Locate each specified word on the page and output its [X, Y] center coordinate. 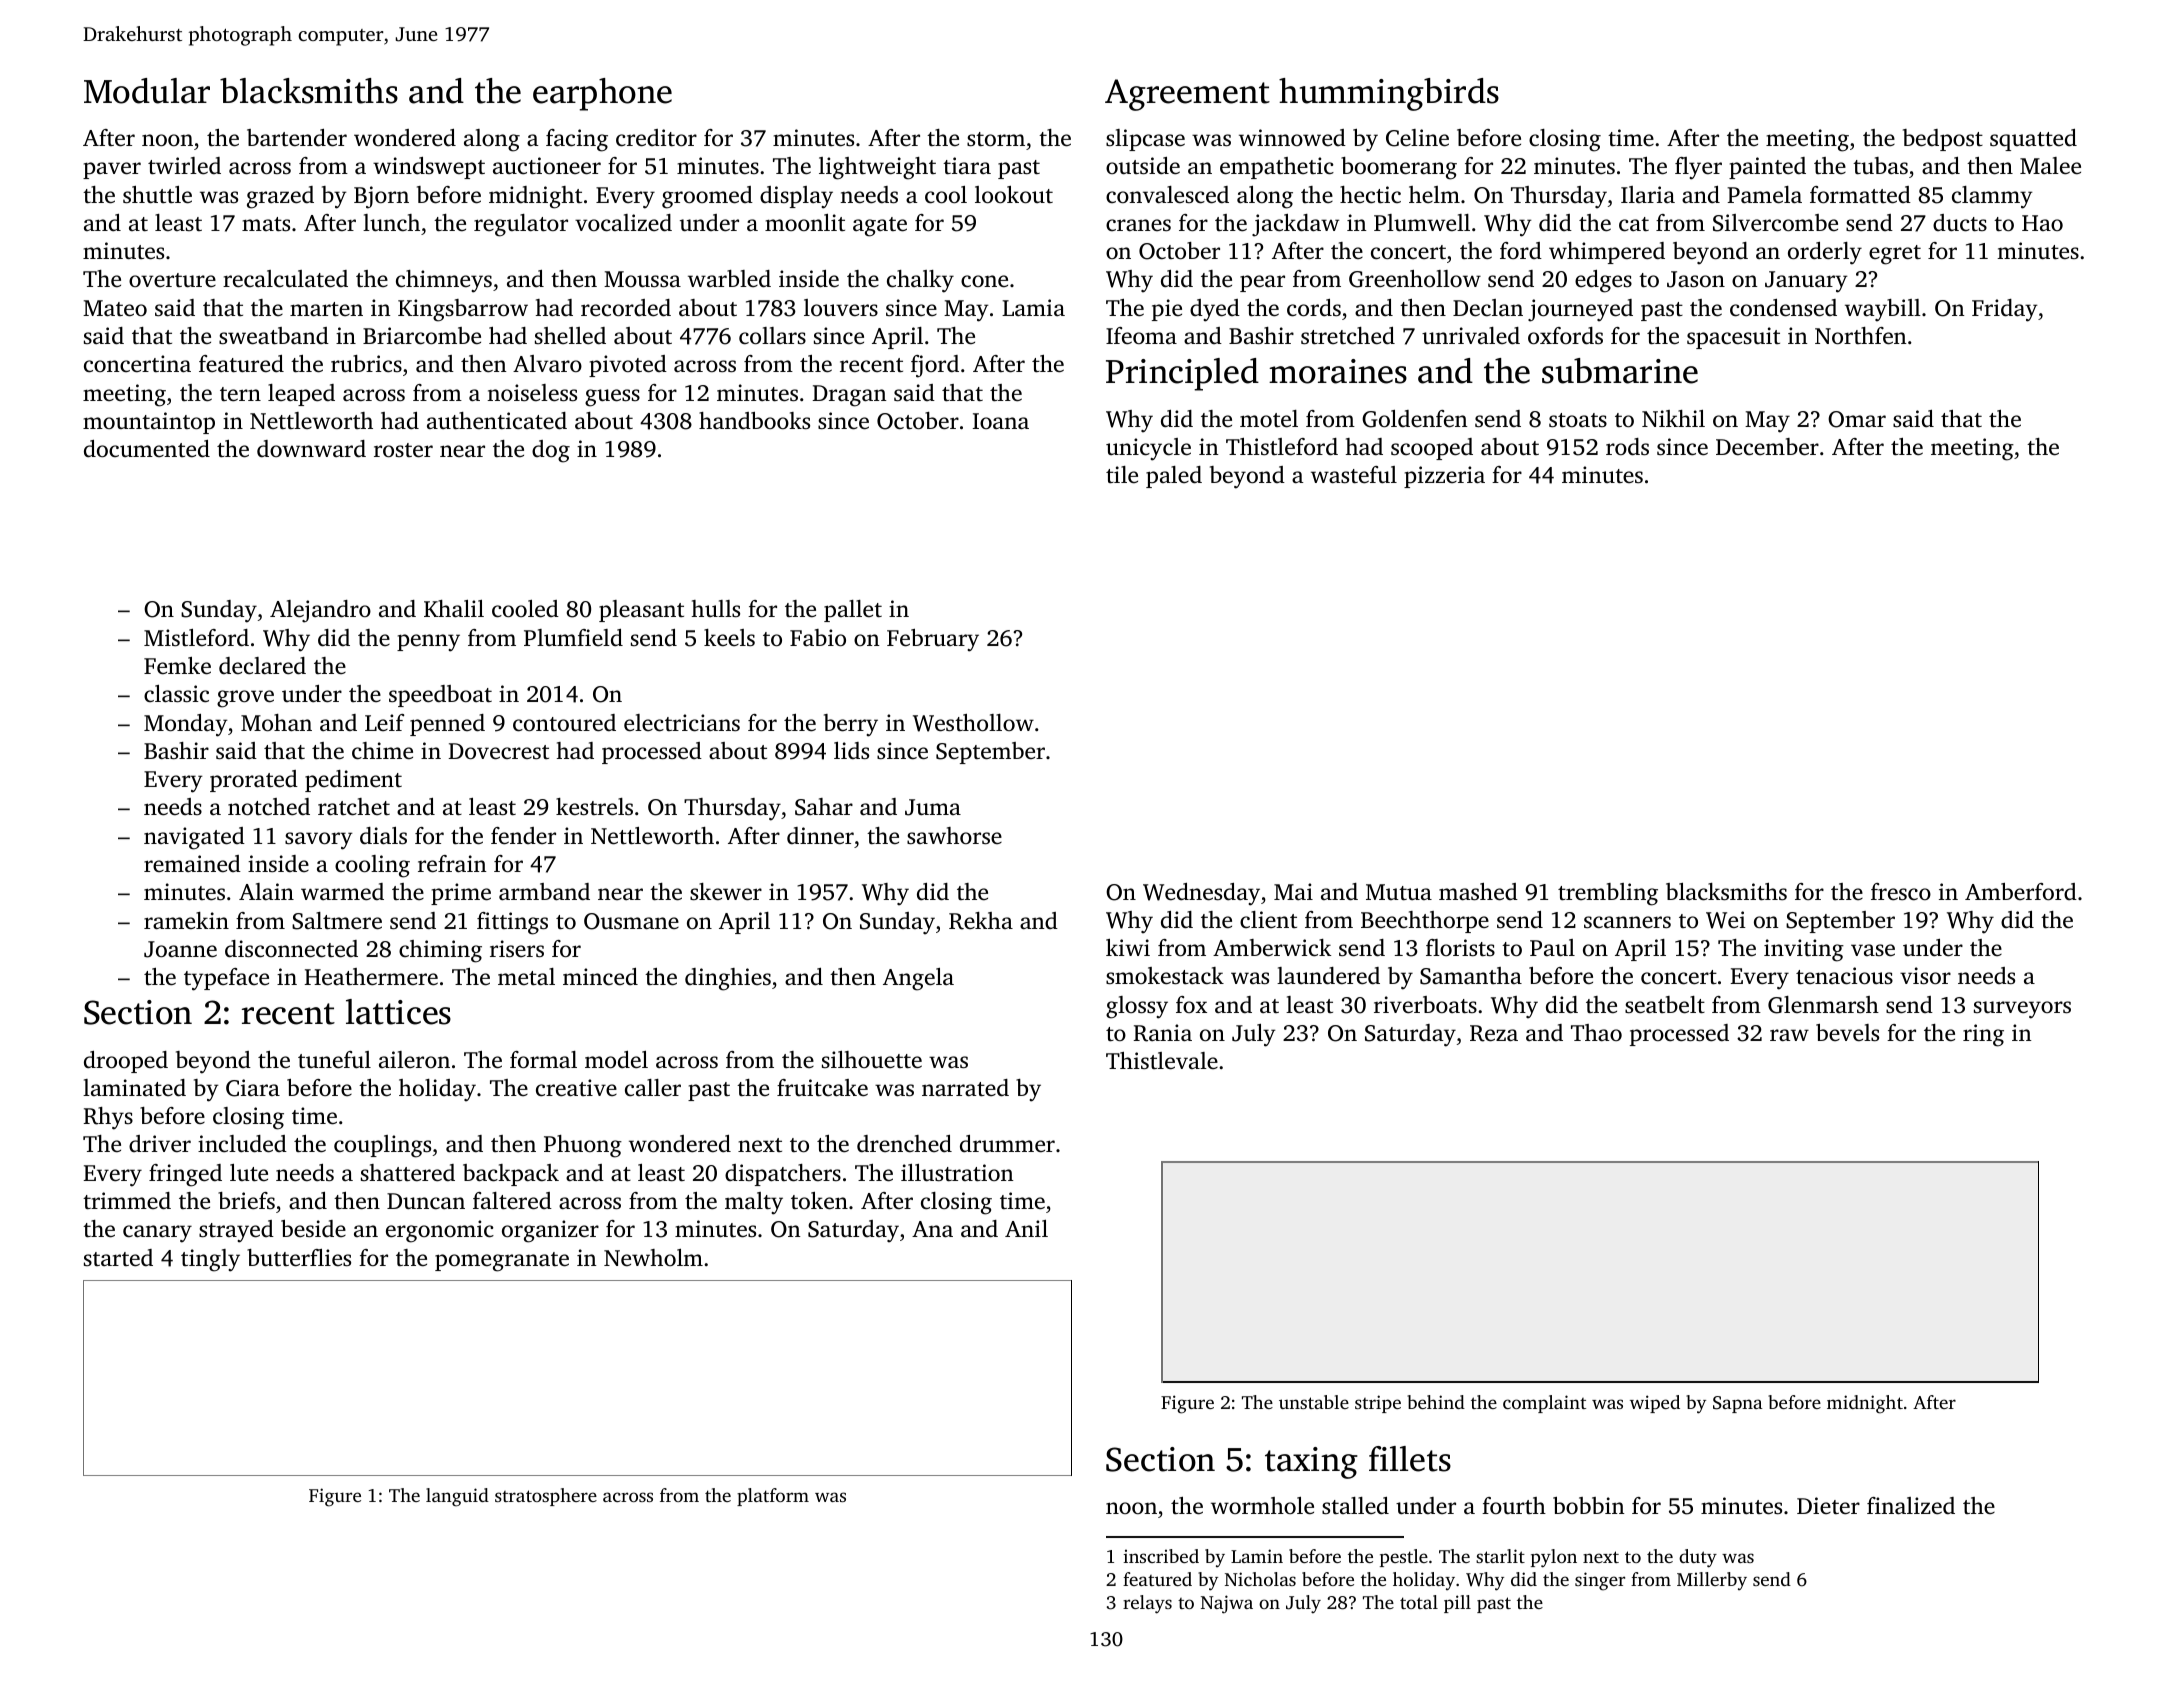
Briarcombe [422, 336]
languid [457, 1497]
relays [1147, 1604]
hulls [716, 608]
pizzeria [1444, 477]
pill [1457, 1604]
